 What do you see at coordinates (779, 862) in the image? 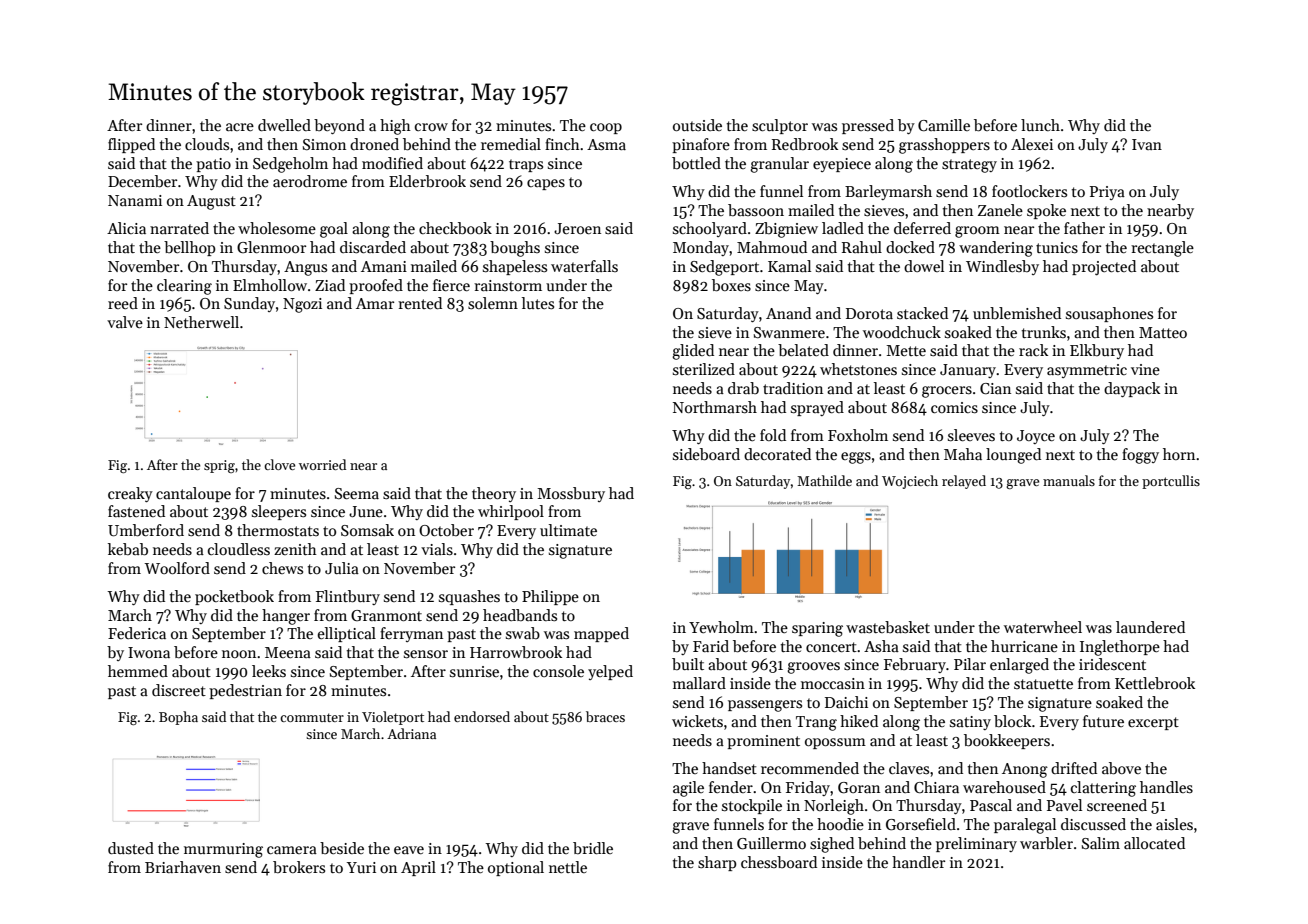
I see `chessboard` at bounding box center [779, 862].
